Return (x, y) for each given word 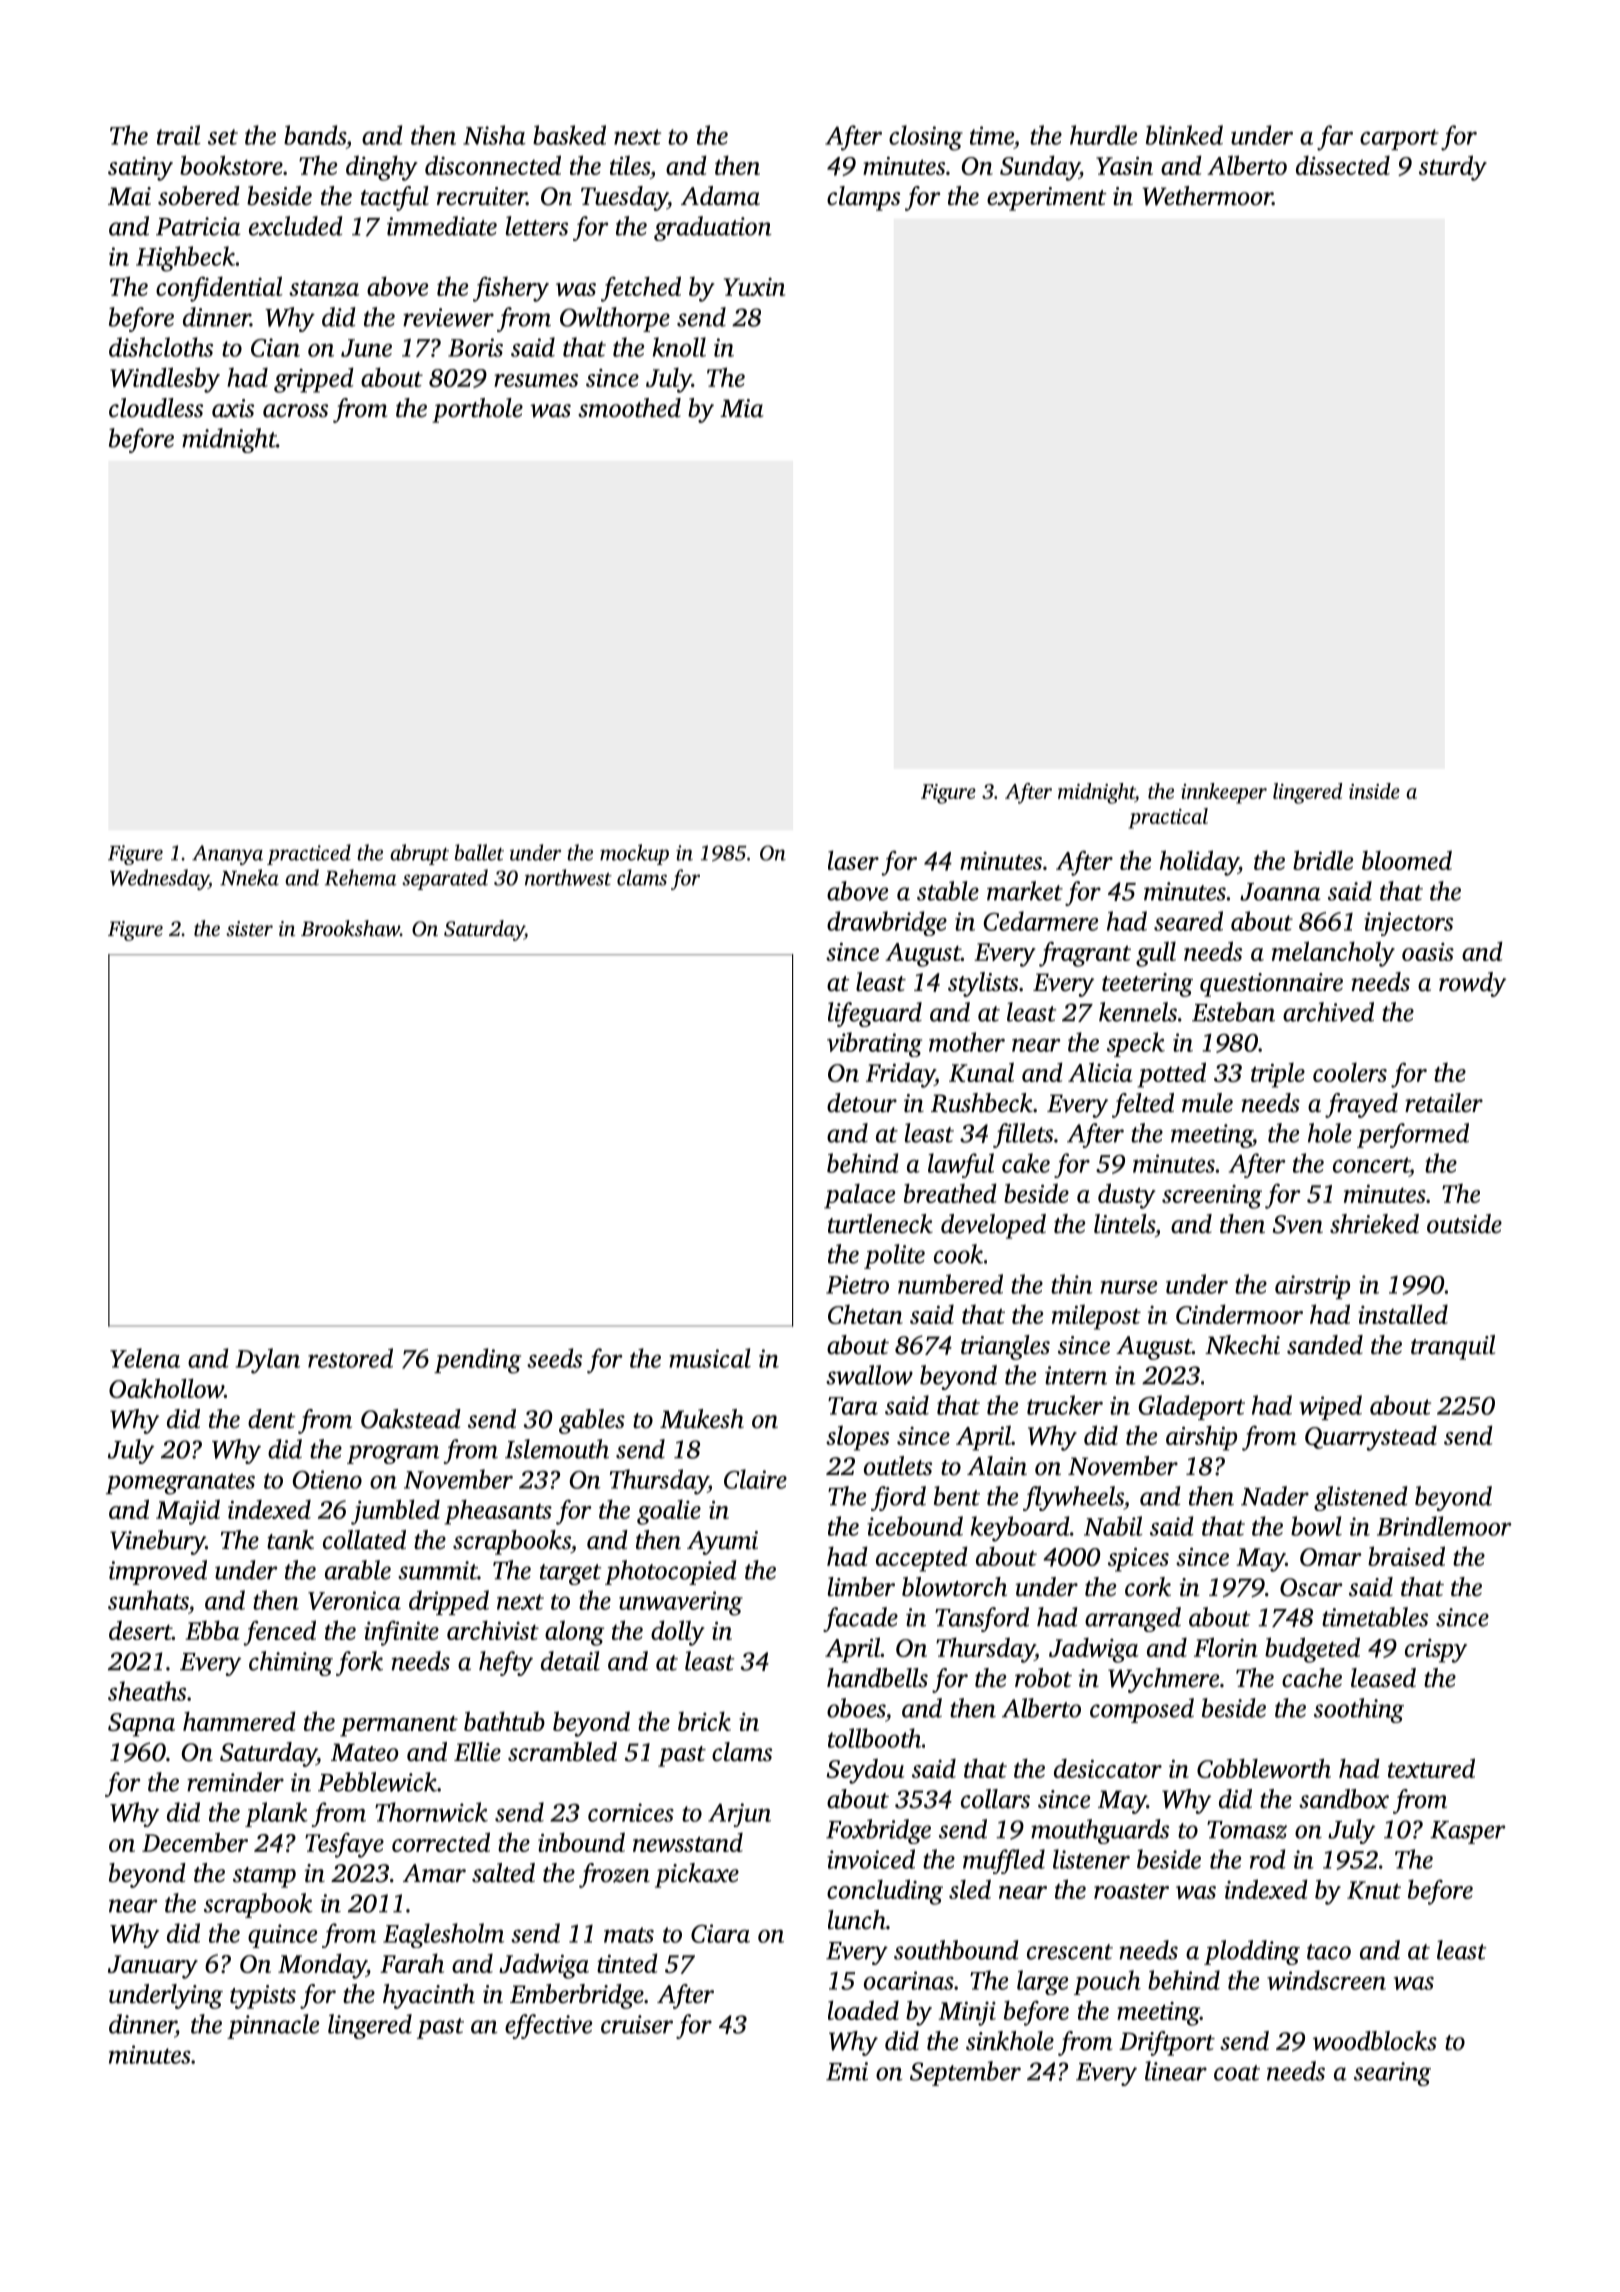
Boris (475, 347)
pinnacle (273, 2026)
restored (350, 1358)
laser (853, 860)
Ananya (227, 855)
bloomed (1407, 860)
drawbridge (887, 923)
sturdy (1453, 168)
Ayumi (722, 1543)
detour (862, 1103)
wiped (1330, 1407)
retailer (1444, 1103)
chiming (291, 1663)
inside (1374, 791)
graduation (713, 228)
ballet (479, 852)
